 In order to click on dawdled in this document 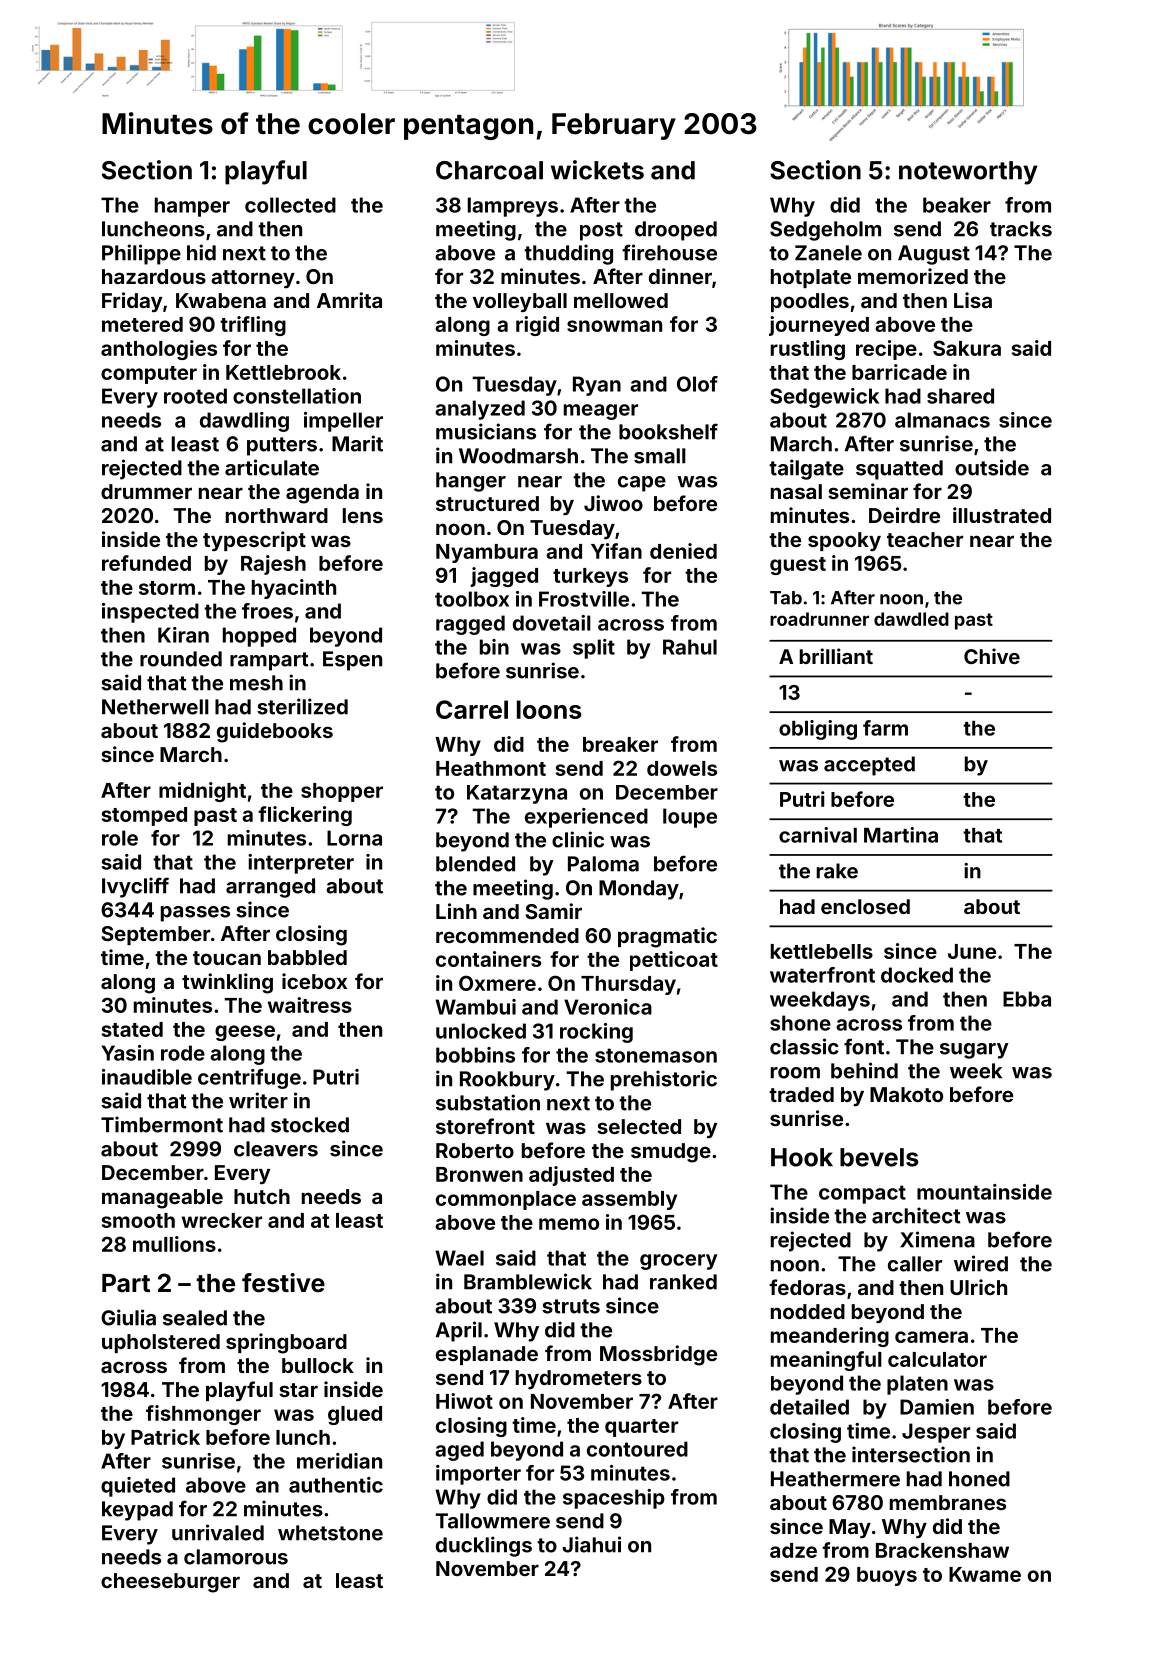, I will do `click(911, 619)`.
